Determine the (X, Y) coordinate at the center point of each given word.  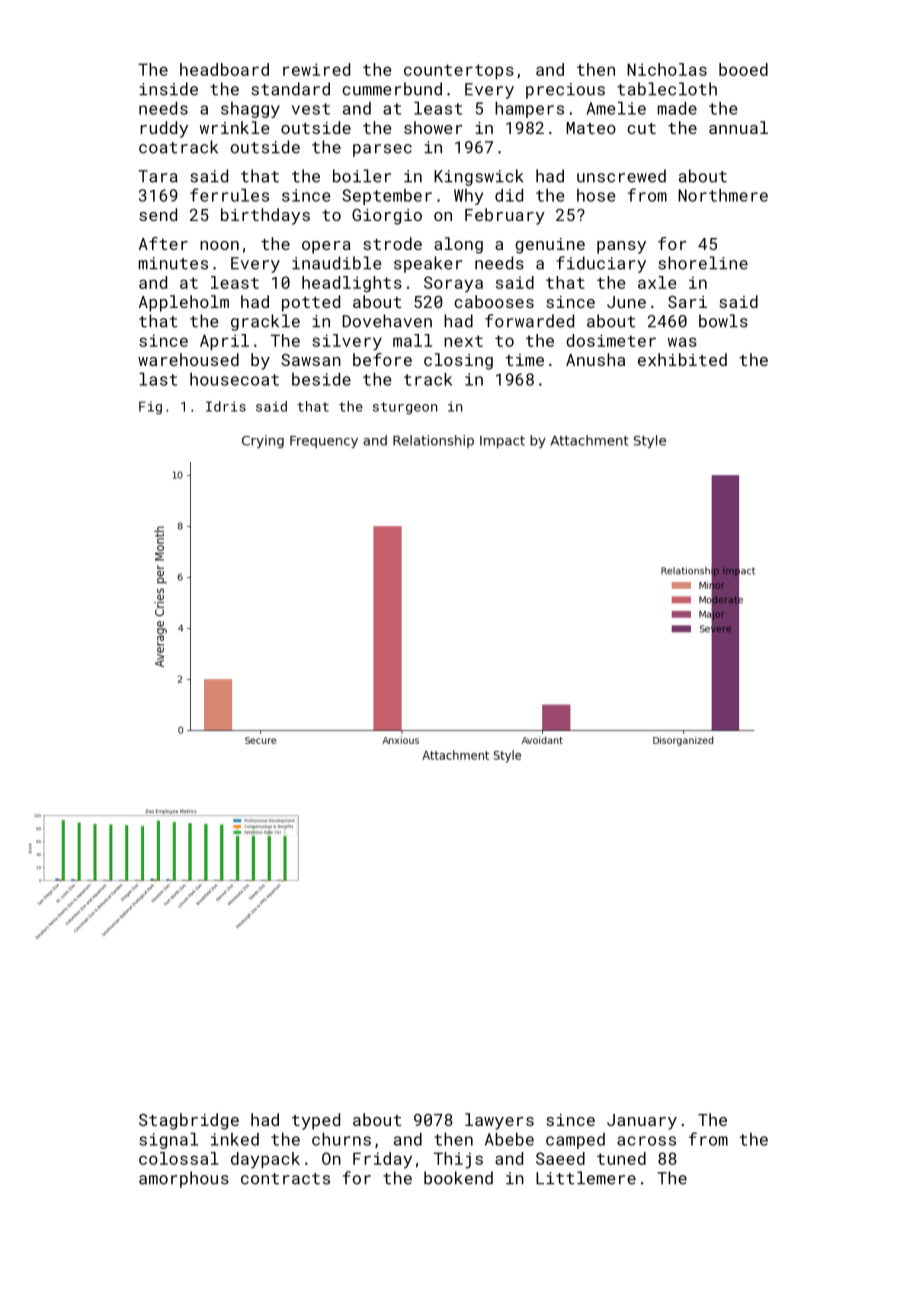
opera (326, 247)
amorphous (184, 1179)
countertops (459, 71)
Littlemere (586, 1178)
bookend (458, 1178)
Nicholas (667, 69)
